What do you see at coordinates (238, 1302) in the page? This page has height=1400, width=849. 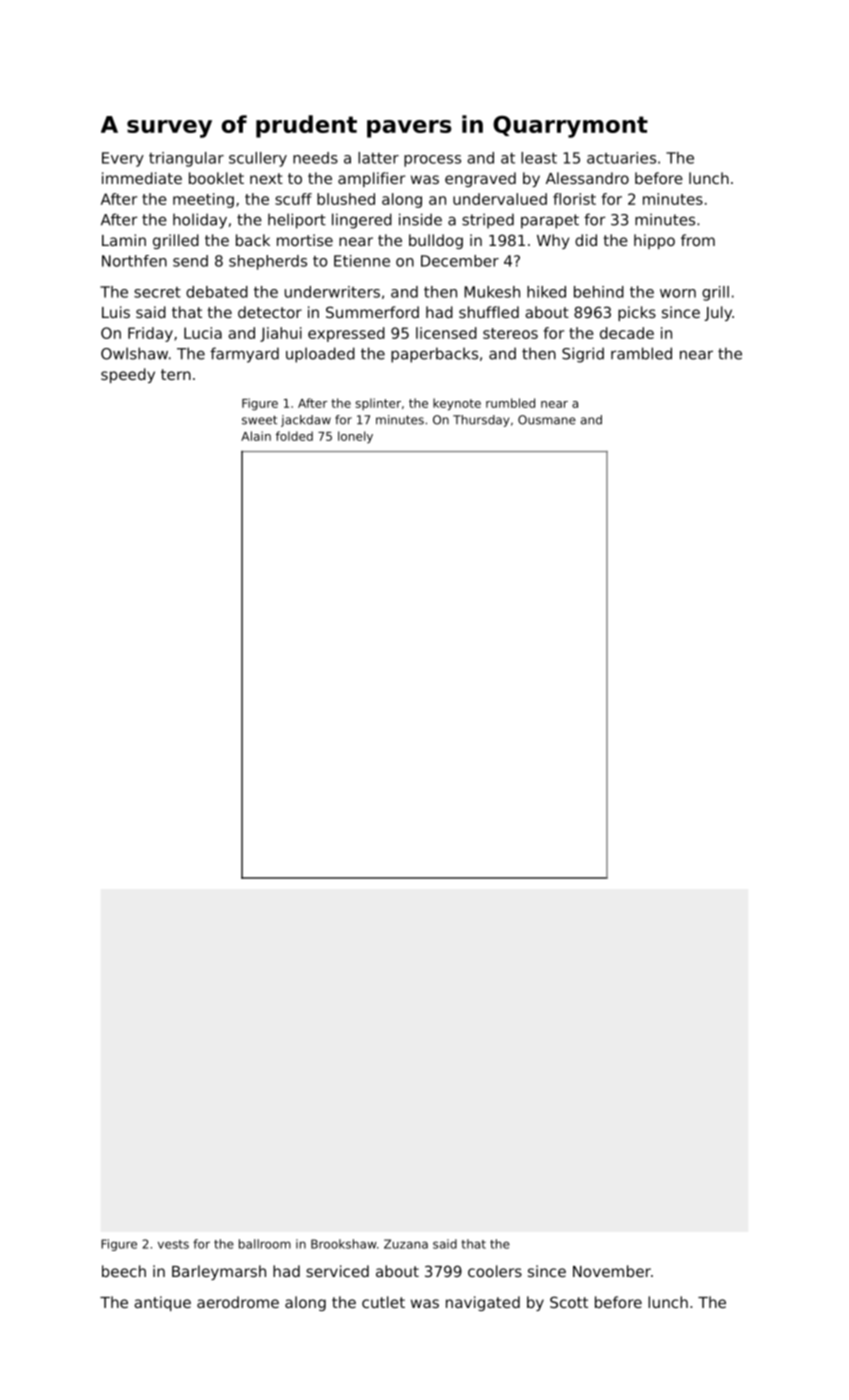 I see `aerodrome` at bounding box center [238, 1302].
